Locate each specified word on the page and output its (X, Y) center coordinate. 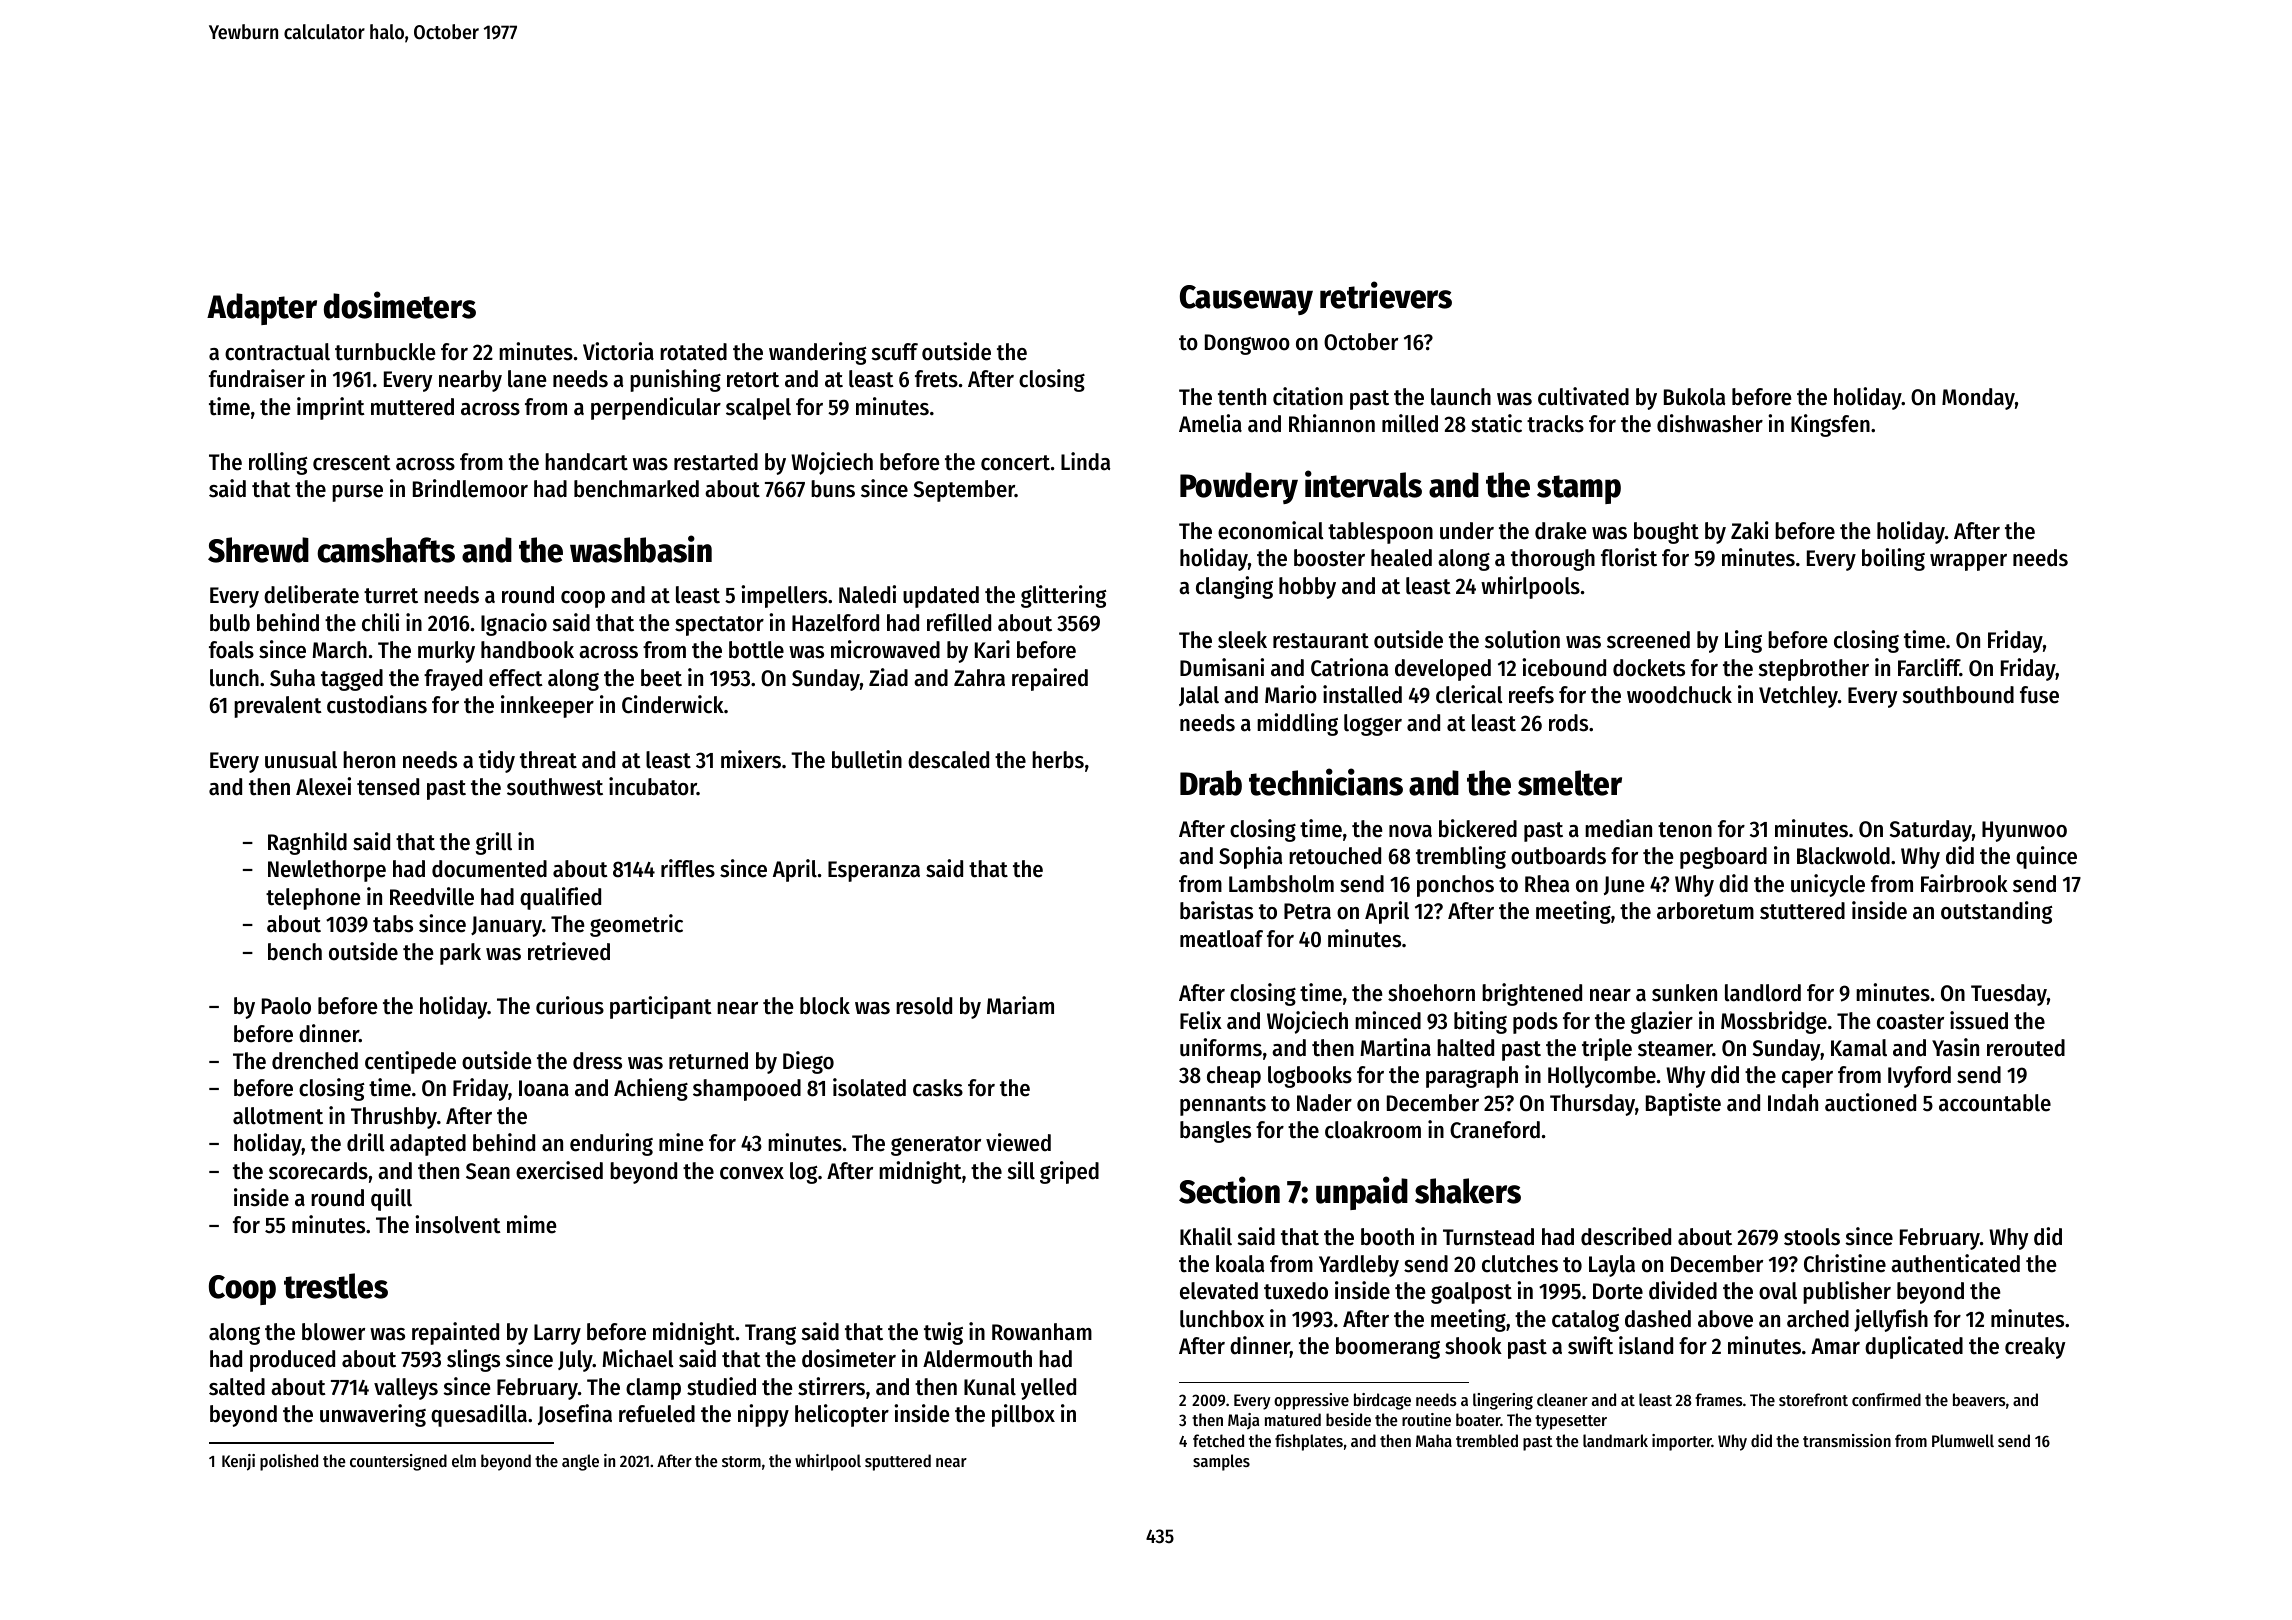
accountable (1995, 1103)
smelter (1570, 783)
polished (289, 1462)
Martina (1396, 1047)
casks (938, 1088)
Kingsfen (1830, 425)
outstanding (1997, 912)
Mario (1291, 694)
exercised (559, 1170)
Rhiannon (1332, 423)
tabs (393, 924)
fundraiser (257, 378)
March (340, 650)
